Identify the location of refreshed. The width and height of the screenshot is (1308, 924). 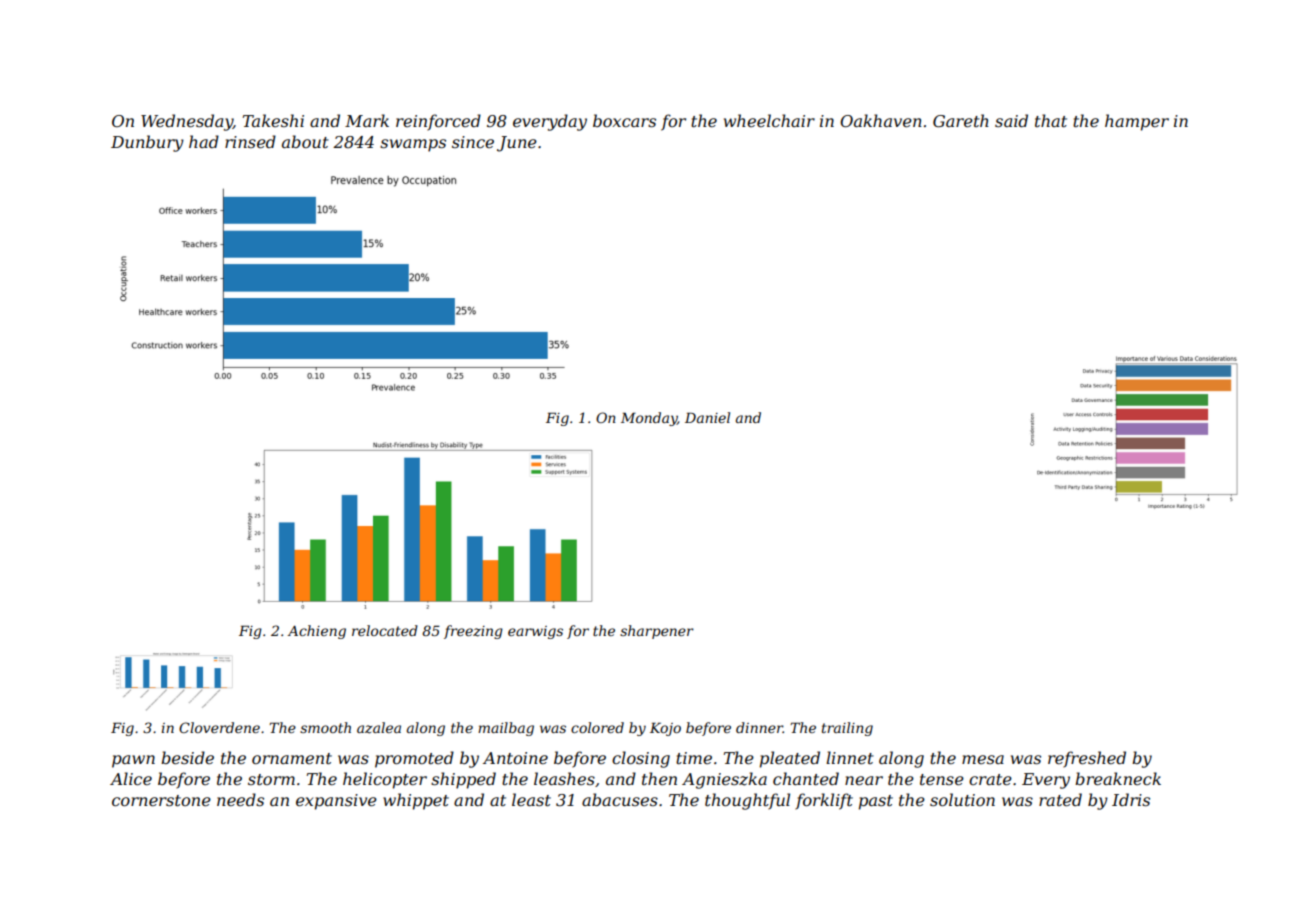
(1087, 759).
